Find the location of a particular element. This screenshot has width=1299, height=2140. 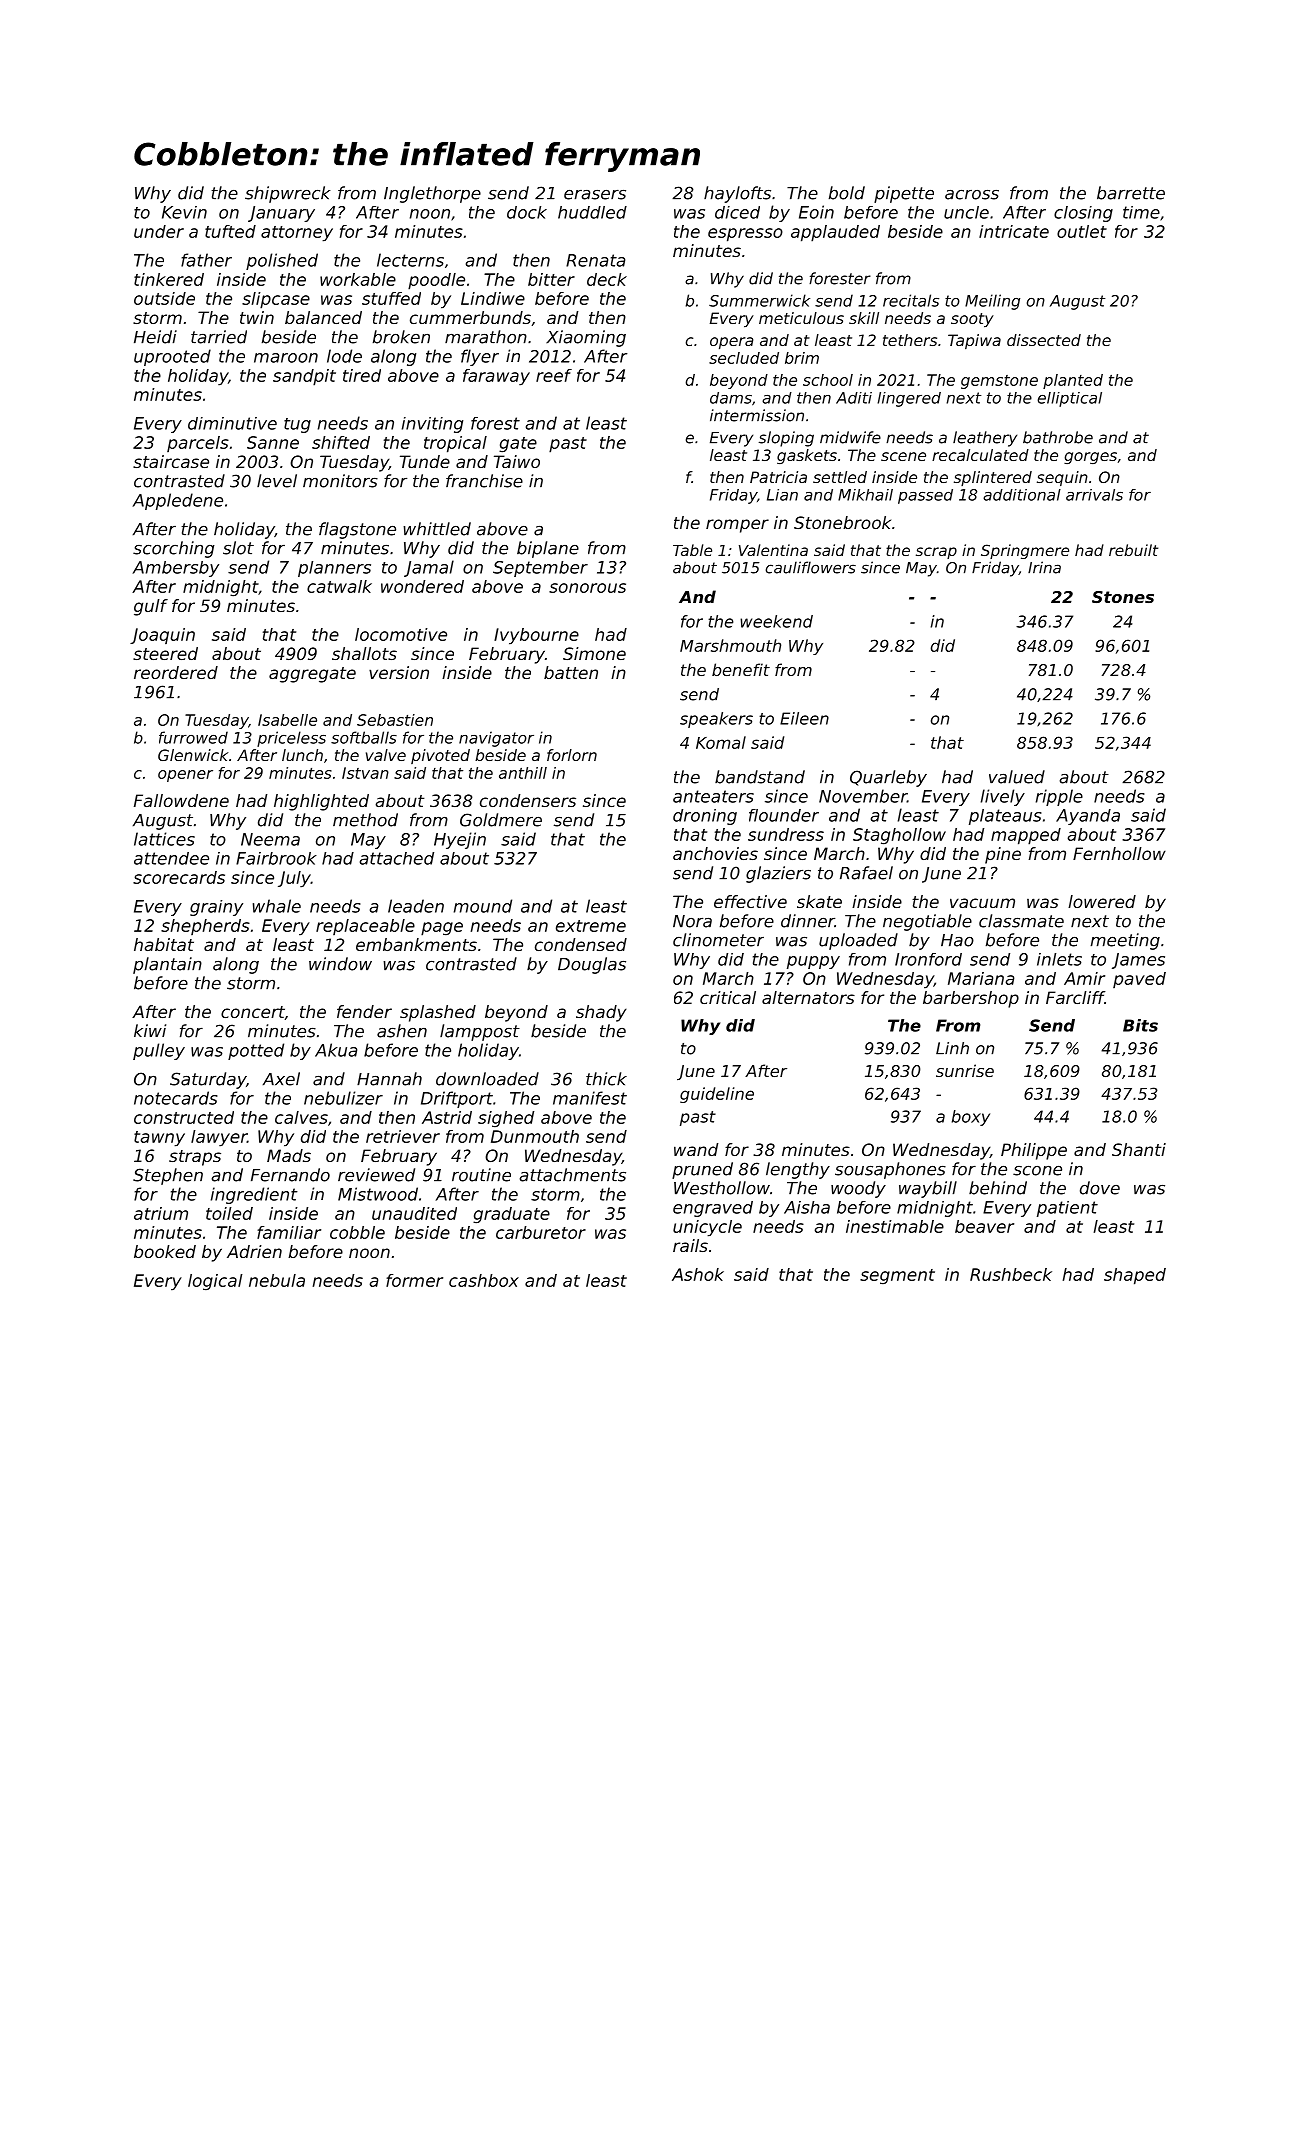

locomotive is located at coordinates (401, 634).
